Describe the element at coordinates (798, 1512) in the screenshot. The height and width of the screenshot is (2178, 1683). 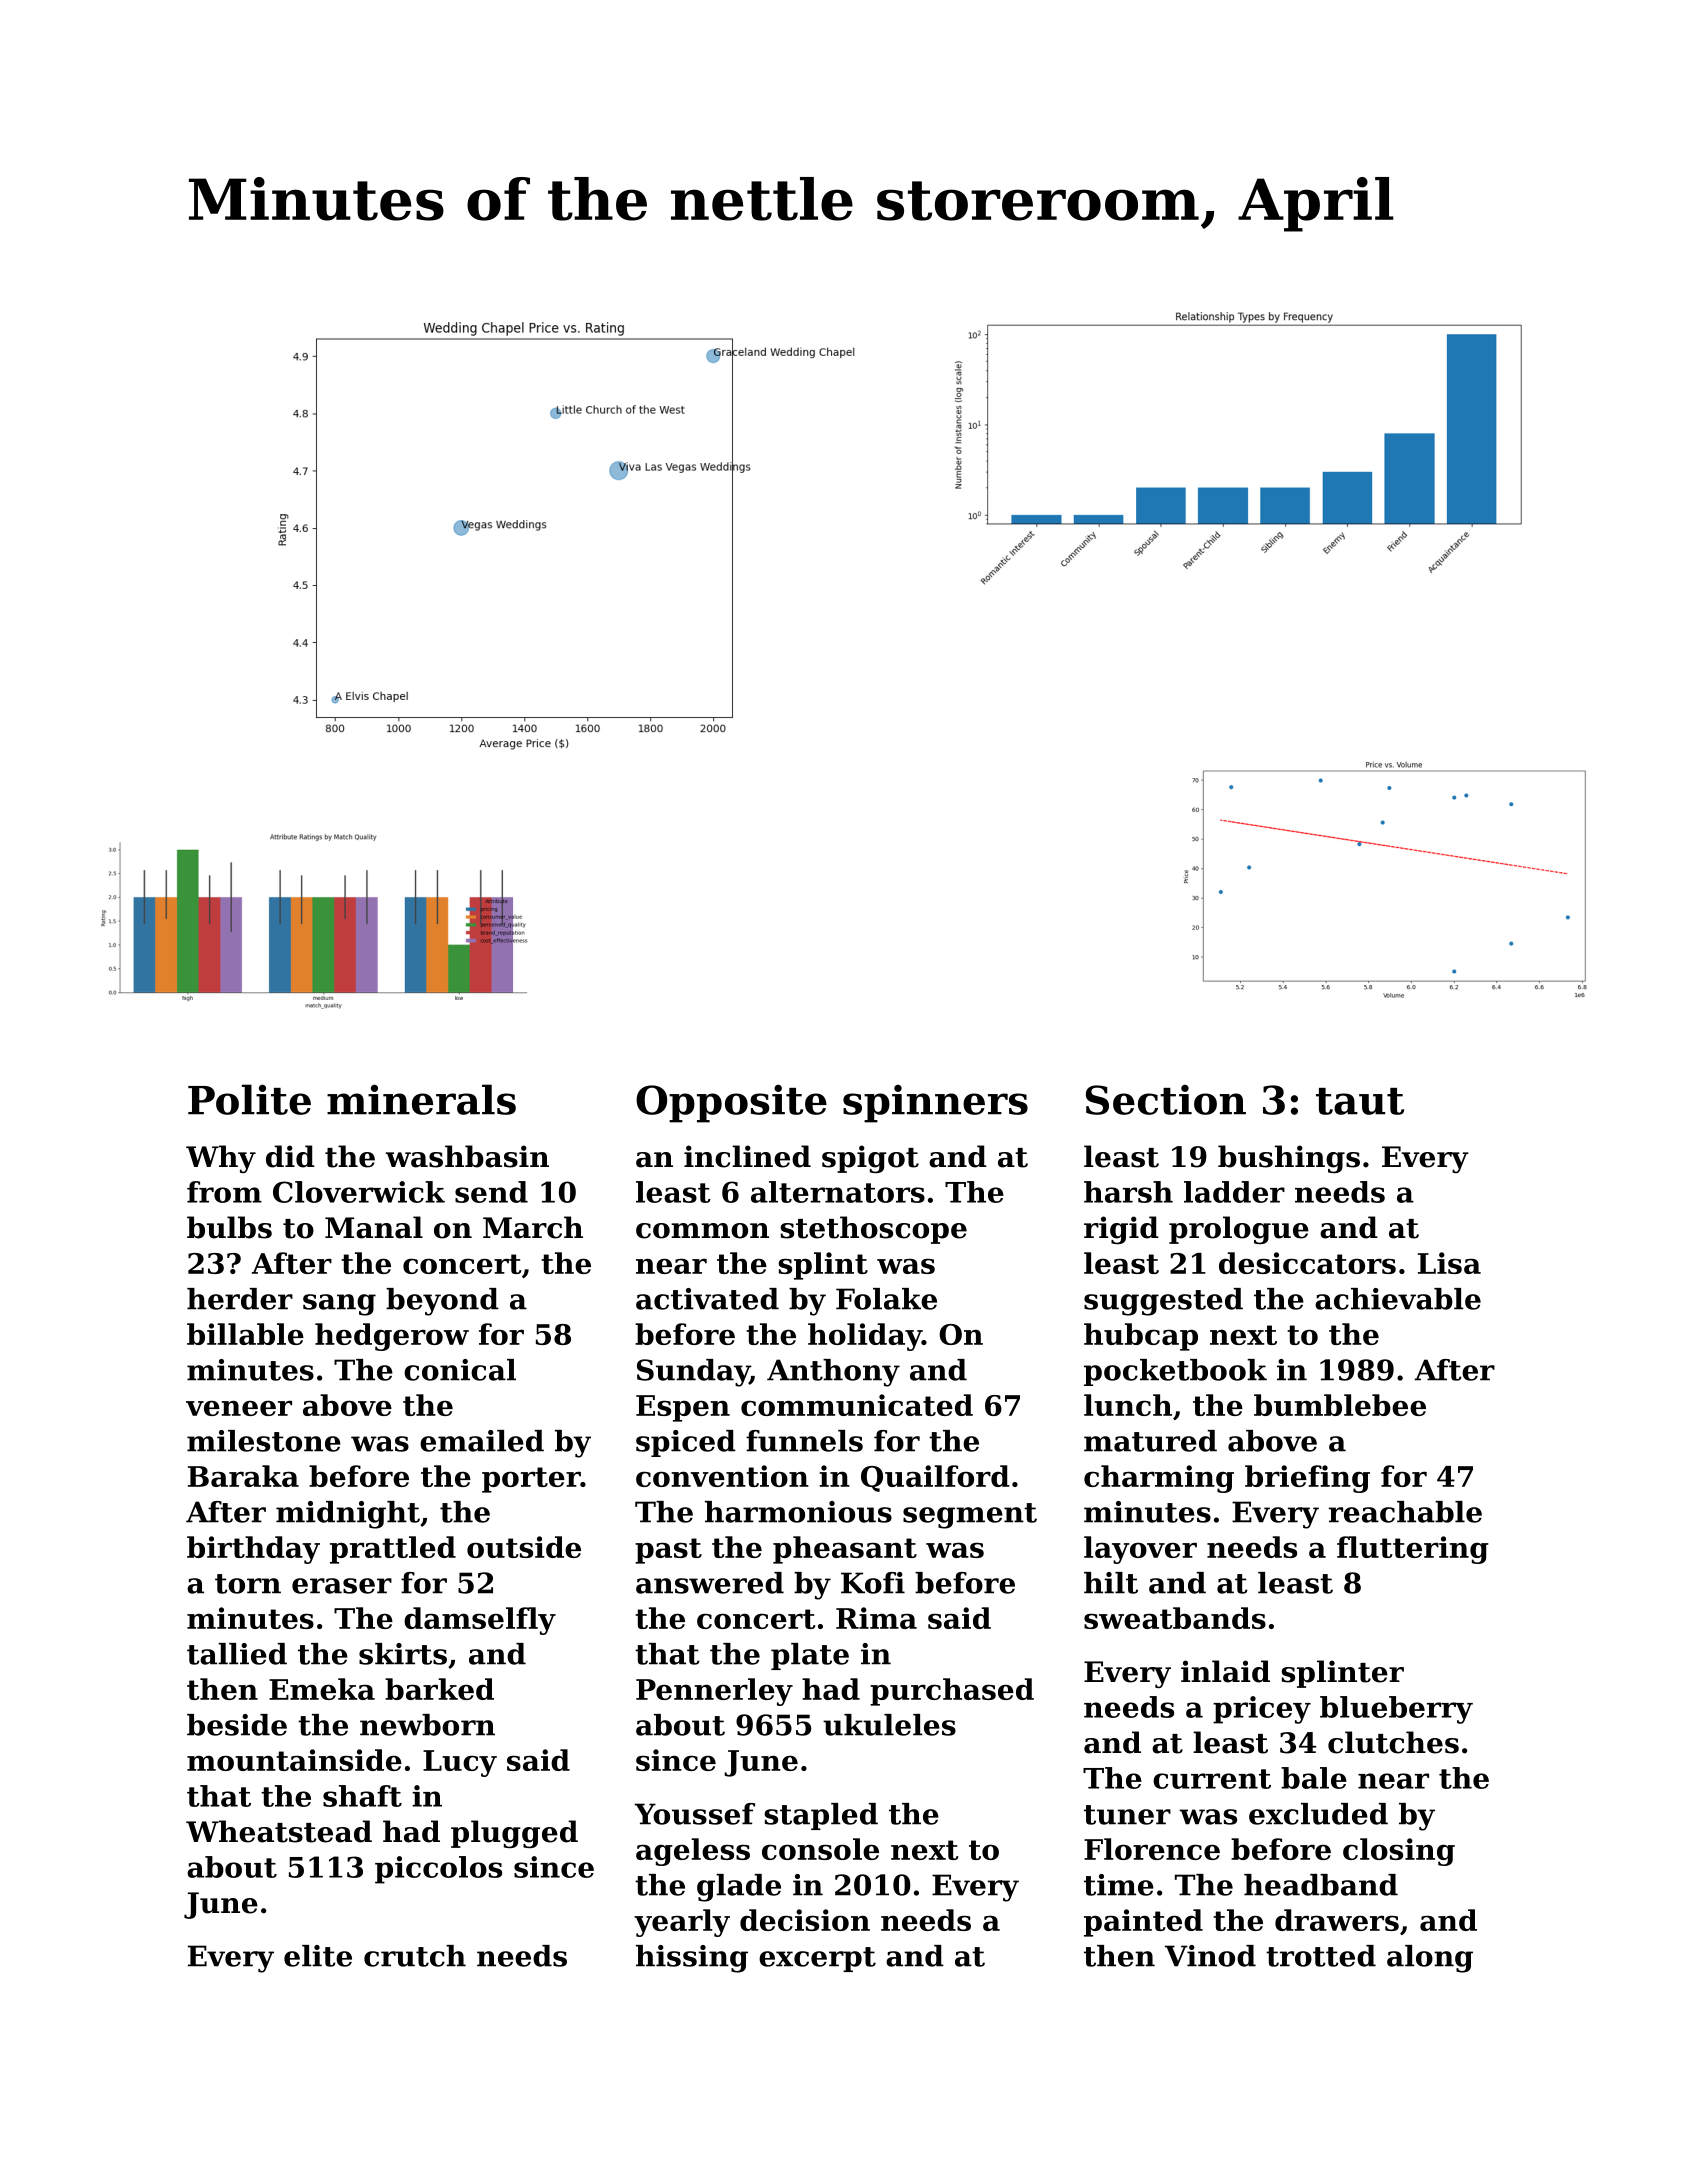
I see `harmonious` at that location.
